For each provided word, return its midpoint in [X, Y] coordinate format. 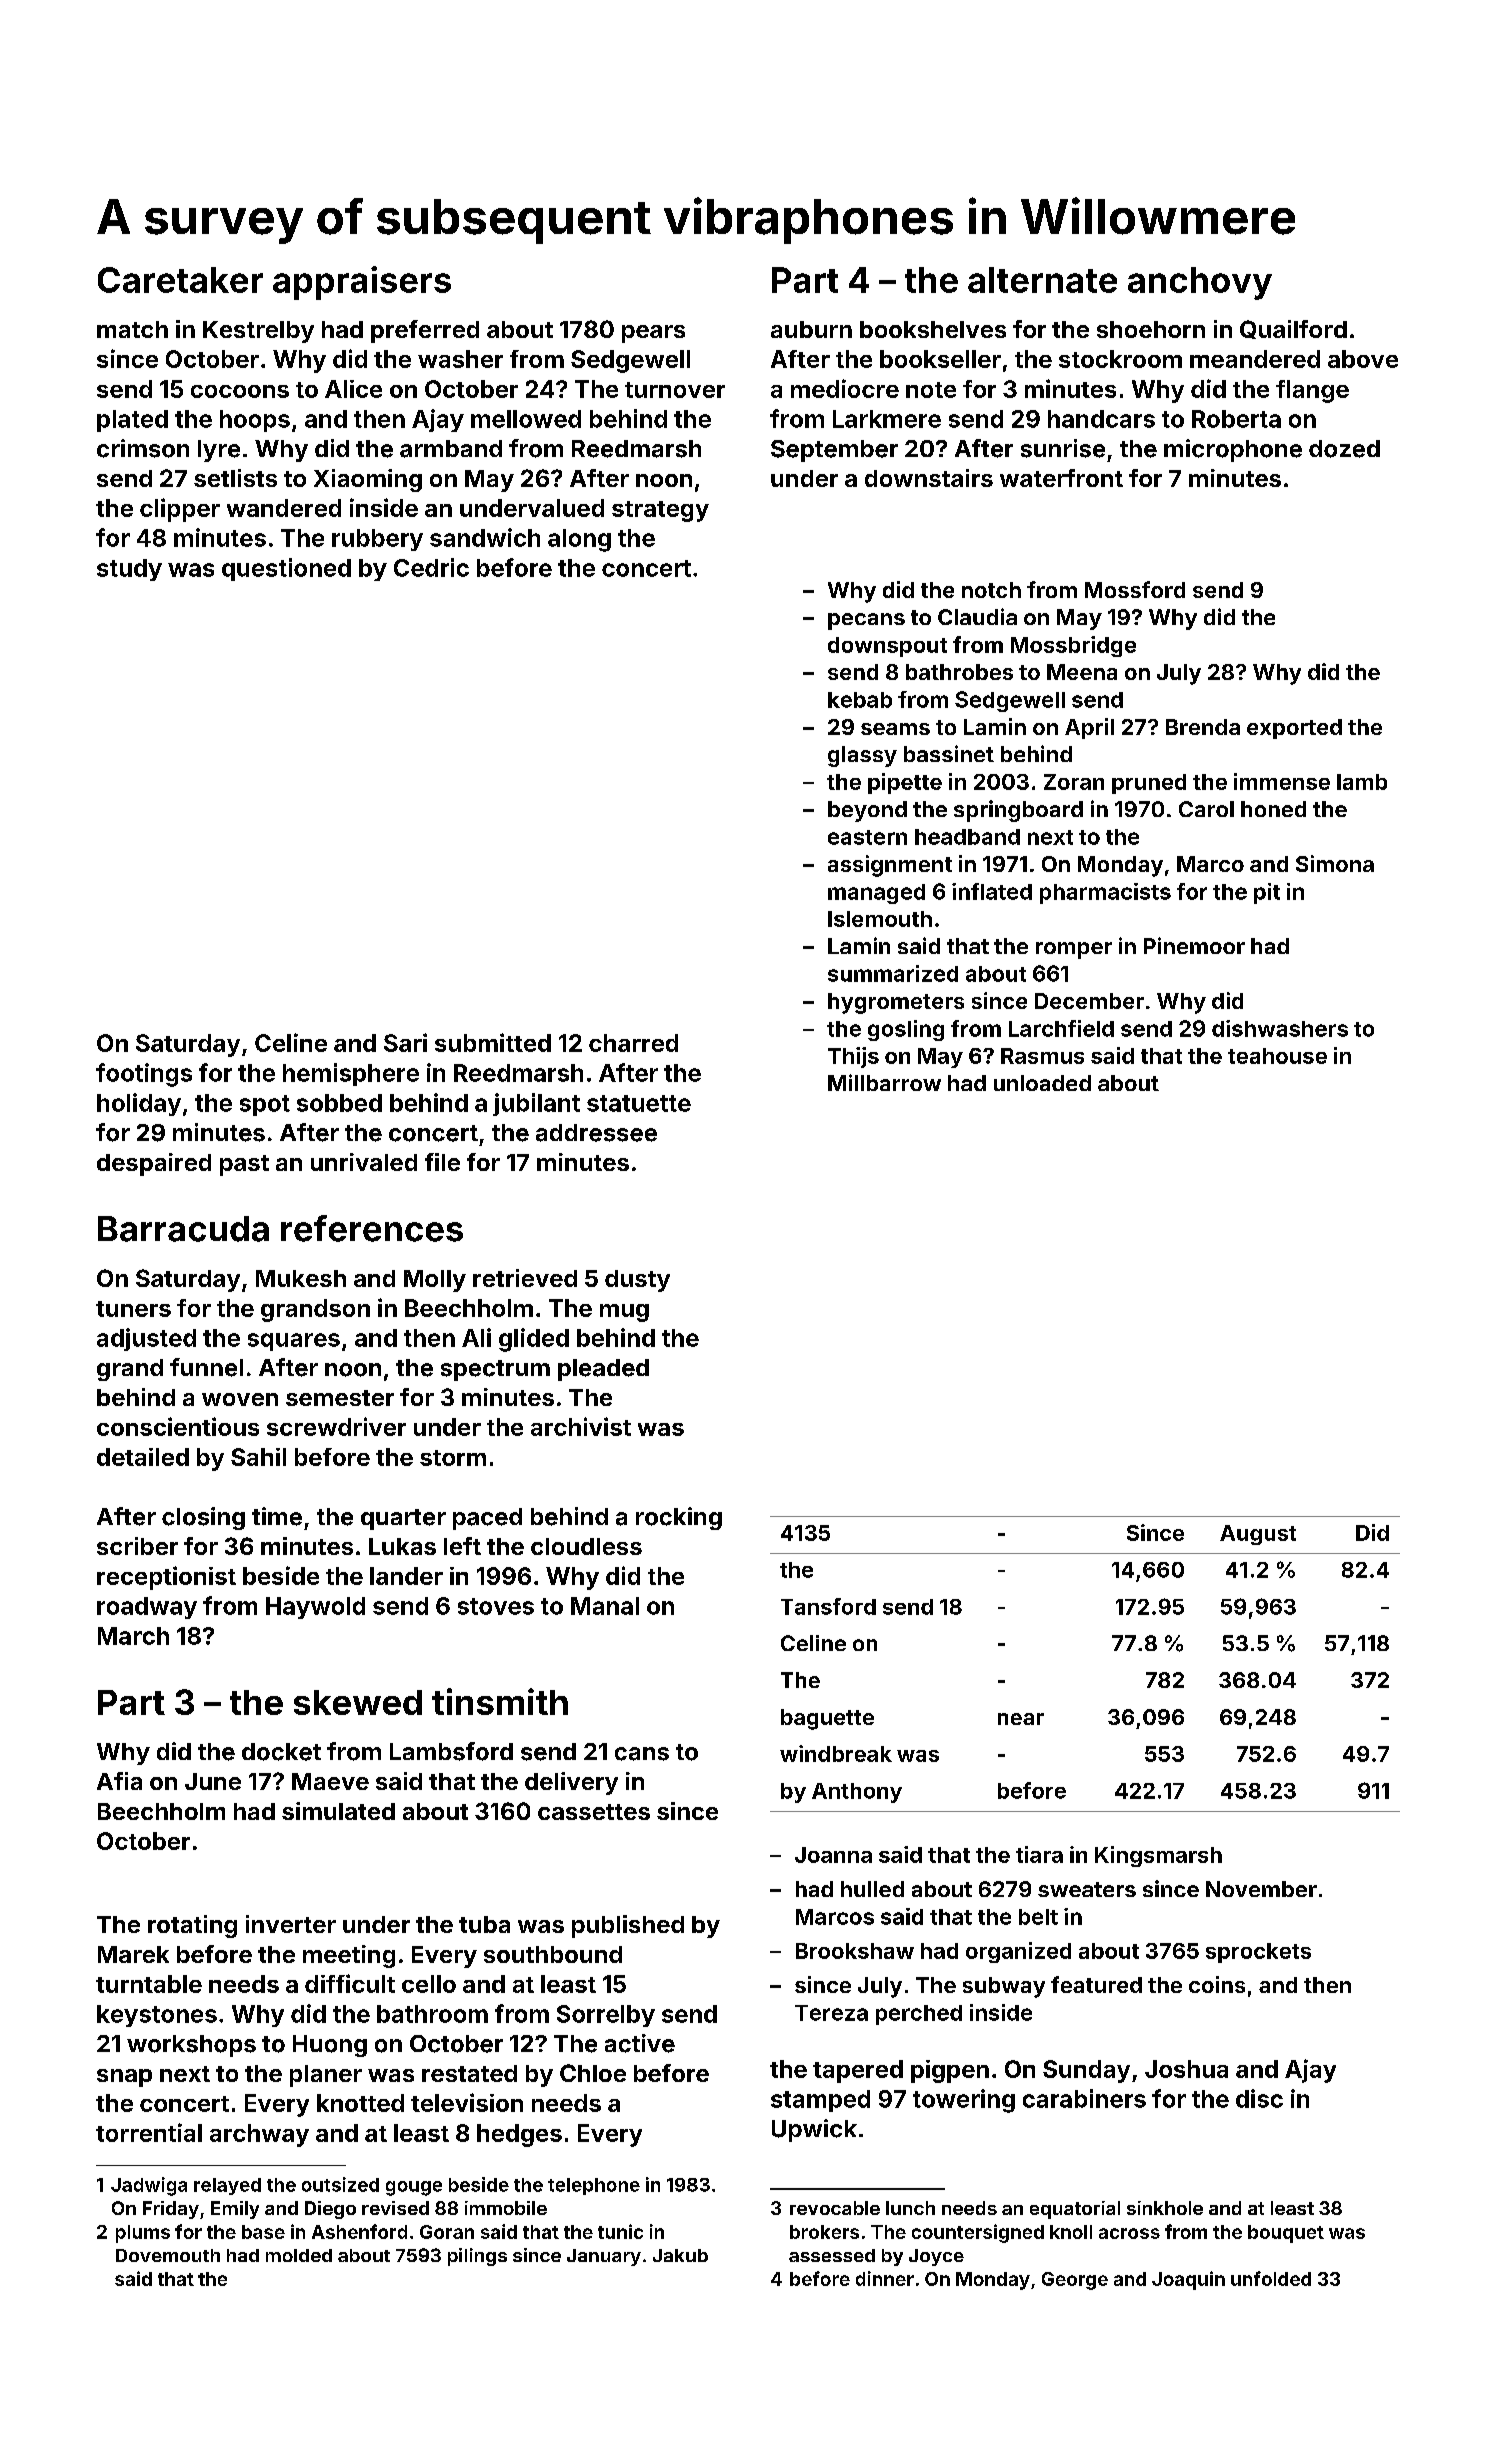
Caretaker [180, 280]
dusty [637, 1281]
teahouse [1277, 1056]
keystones [157, 2016]
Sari [405, 1042]
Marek [133, 1954]
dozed [1344, 449]
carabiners [1084, 2098]
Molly [435, 1281]
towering [964, 2101]
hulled [872, 1889]
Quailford [1293, 329]
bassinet [949, 753]
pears [653, 334]
